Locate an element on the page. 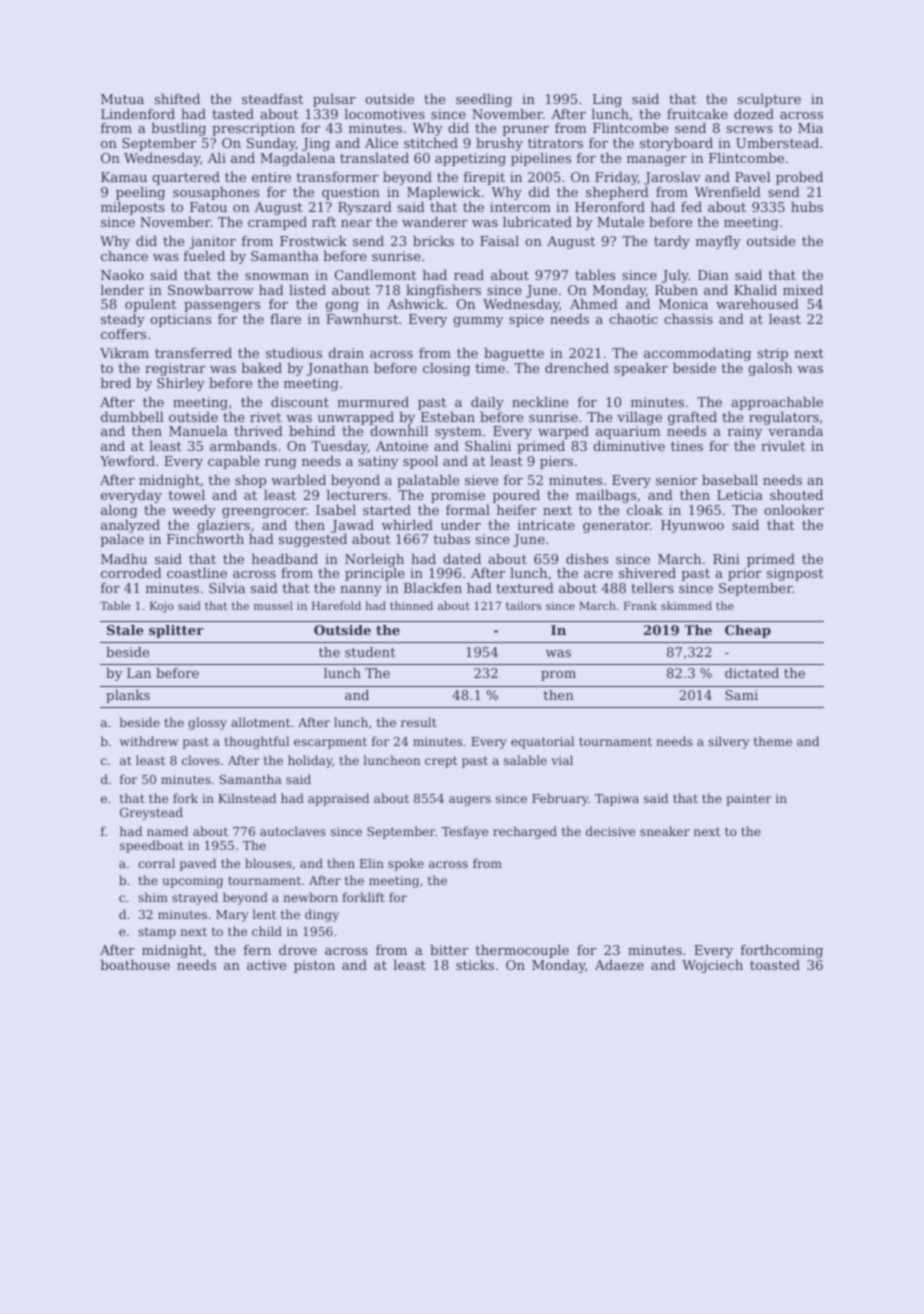 The height and width of the page is (1314, 924). Lindenford is located at coordinates (138, 114).
